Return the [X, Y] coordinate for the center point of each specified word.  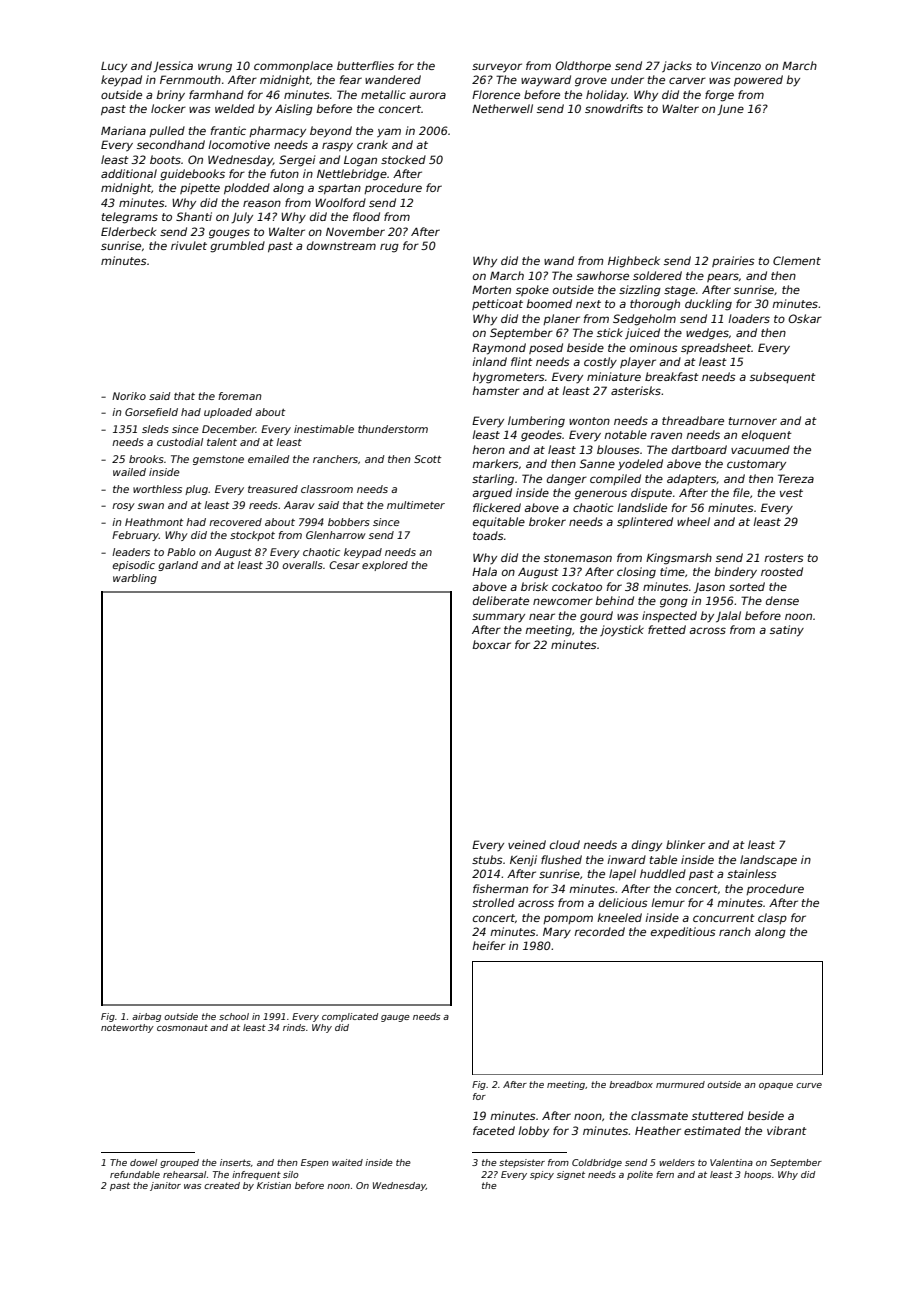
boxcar [491, 644]
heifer [489, 945]
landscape [768, 860]
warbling [135, 579]
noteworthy [127, 1028]
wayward [546, 80]
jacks [677, 66]
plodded [247, 188]
